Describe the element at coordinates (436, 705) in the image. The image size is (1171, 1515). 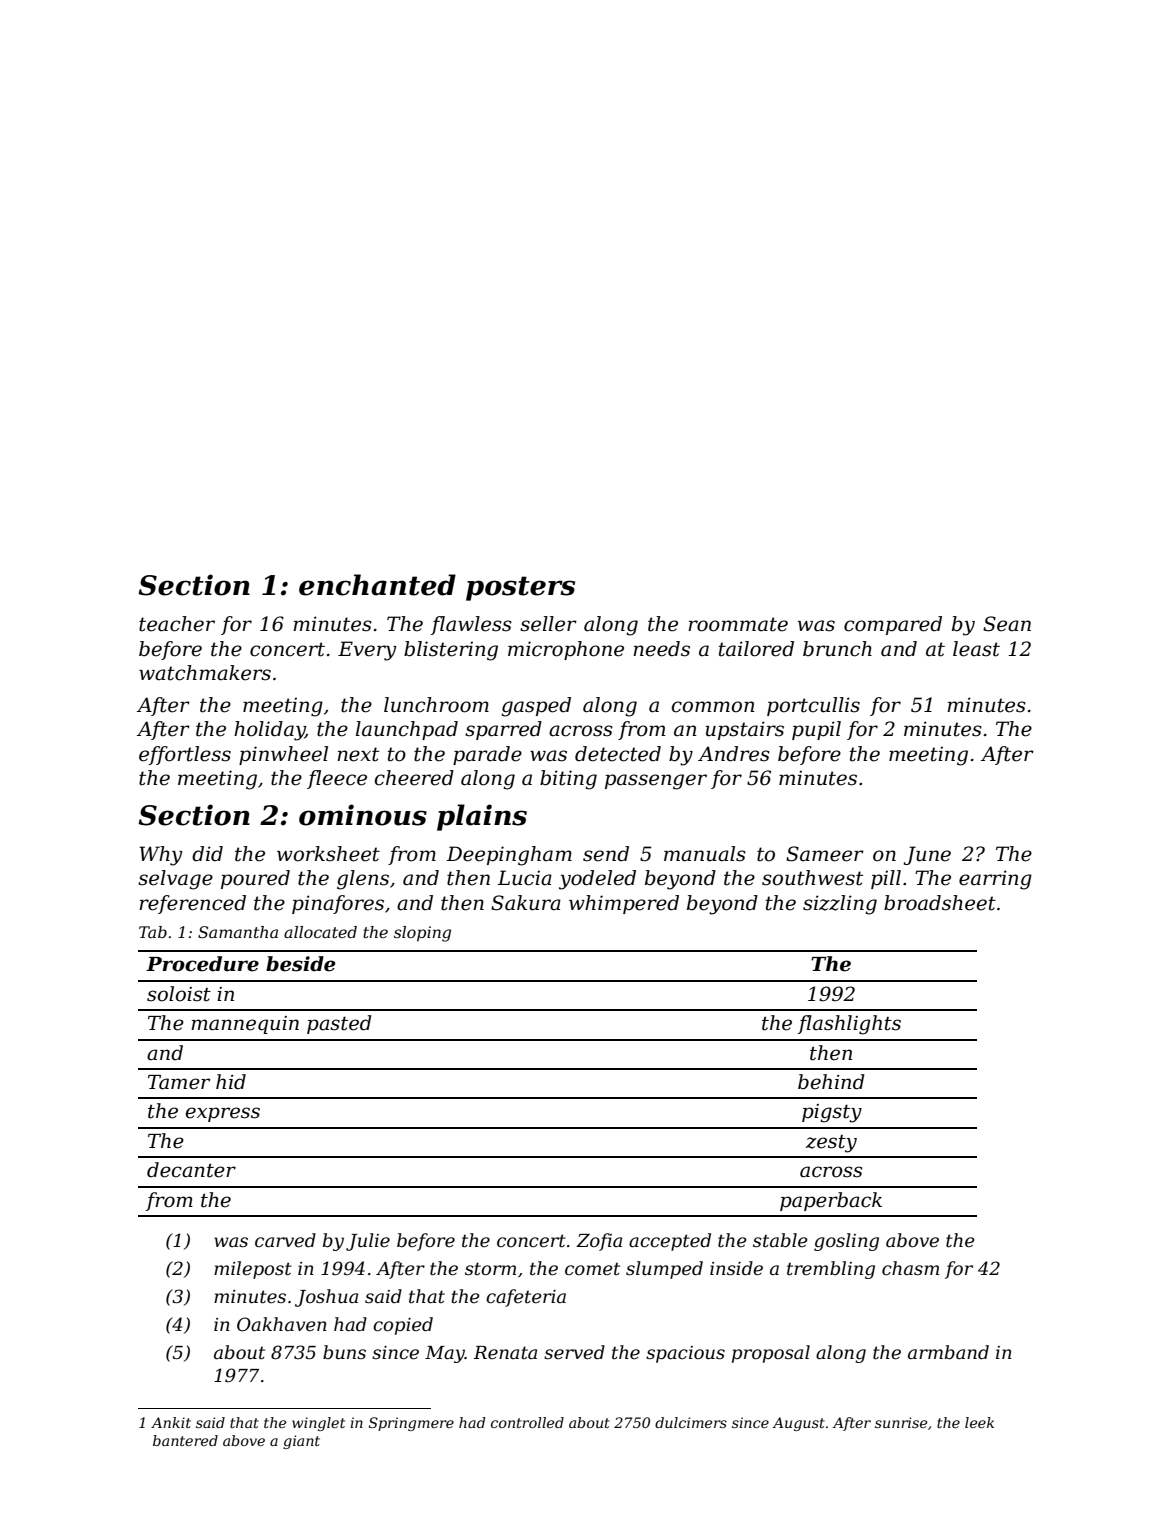
I see `lunchroom` at that location.
